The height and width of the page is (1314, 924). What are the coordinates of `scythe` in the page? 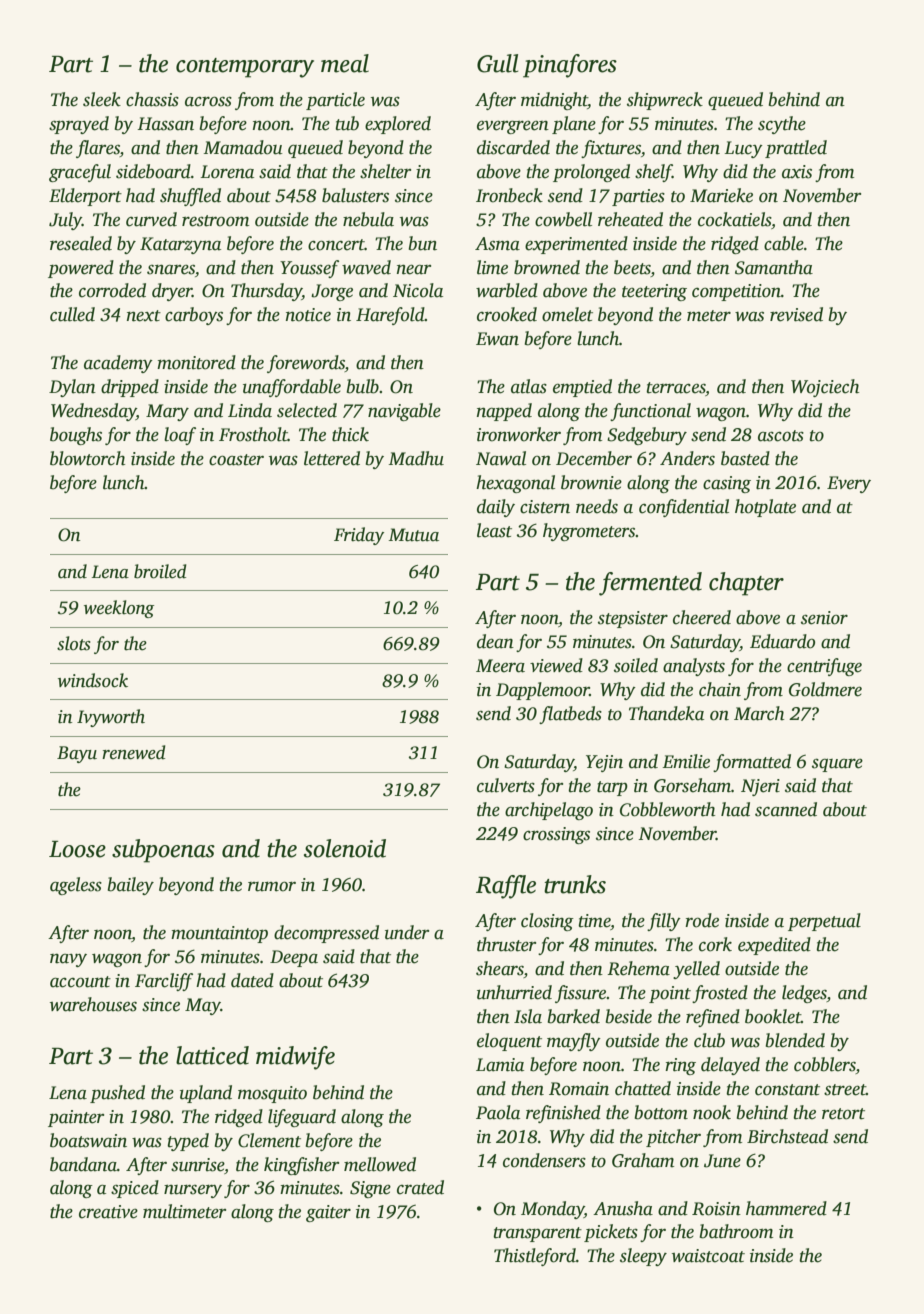 It's located at (782, 125).
